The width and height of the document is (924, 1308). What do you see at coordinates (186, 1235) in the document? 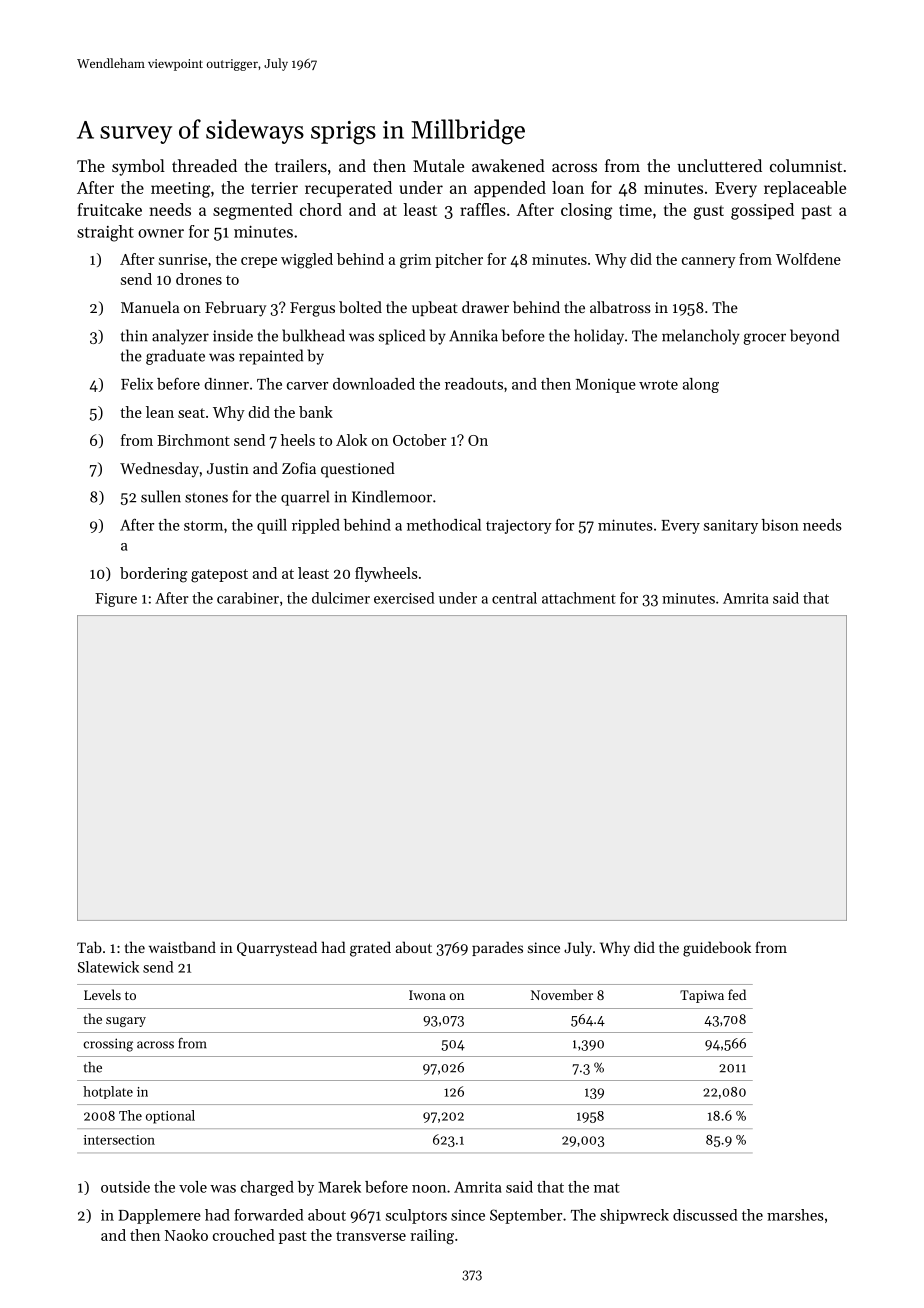
I see `Naoko` at bounding box center [186, 1235].
